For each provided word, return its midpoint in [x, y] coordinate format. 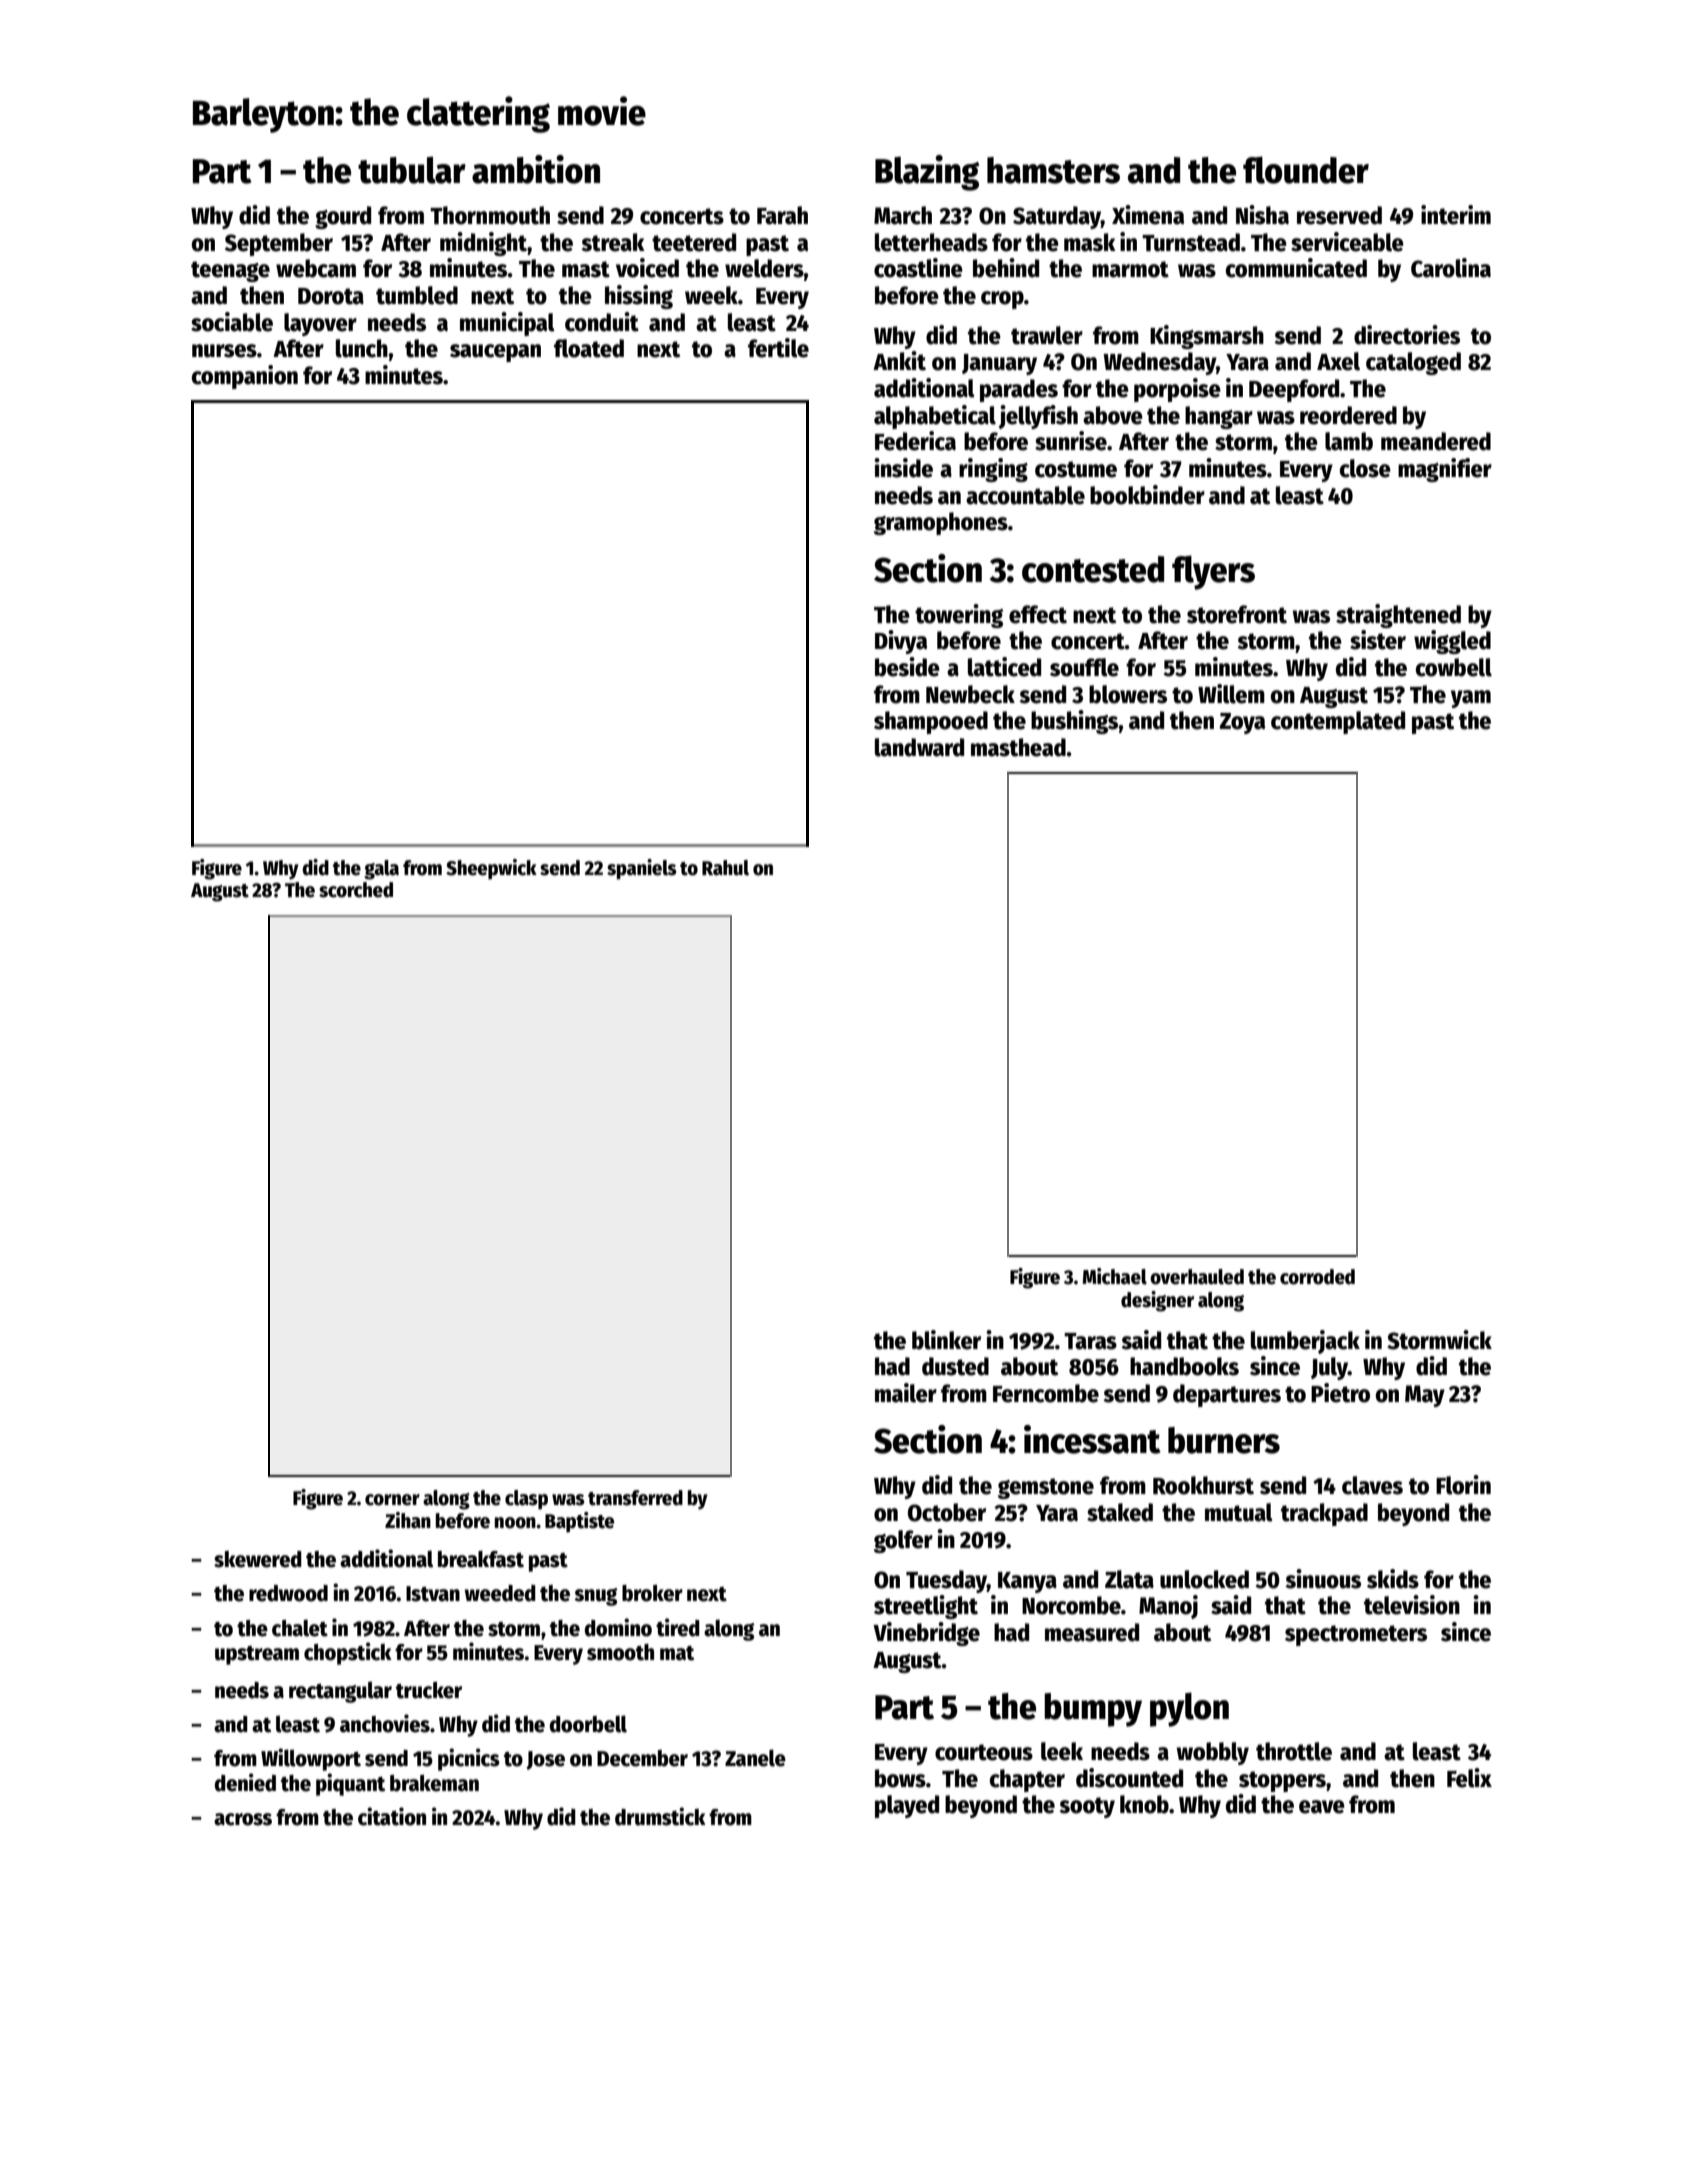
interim [1456, 215]
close [1365, 468]
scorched [356, 890]
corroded [1317, 1277]
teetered [694, 242]
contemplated [1338, 722]
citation [392, 1816]
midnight [483, 244]
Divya [901, 642]
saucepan [495, 353]
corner [392, 1500]
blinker [946, 1340]
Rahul [725, 868]
